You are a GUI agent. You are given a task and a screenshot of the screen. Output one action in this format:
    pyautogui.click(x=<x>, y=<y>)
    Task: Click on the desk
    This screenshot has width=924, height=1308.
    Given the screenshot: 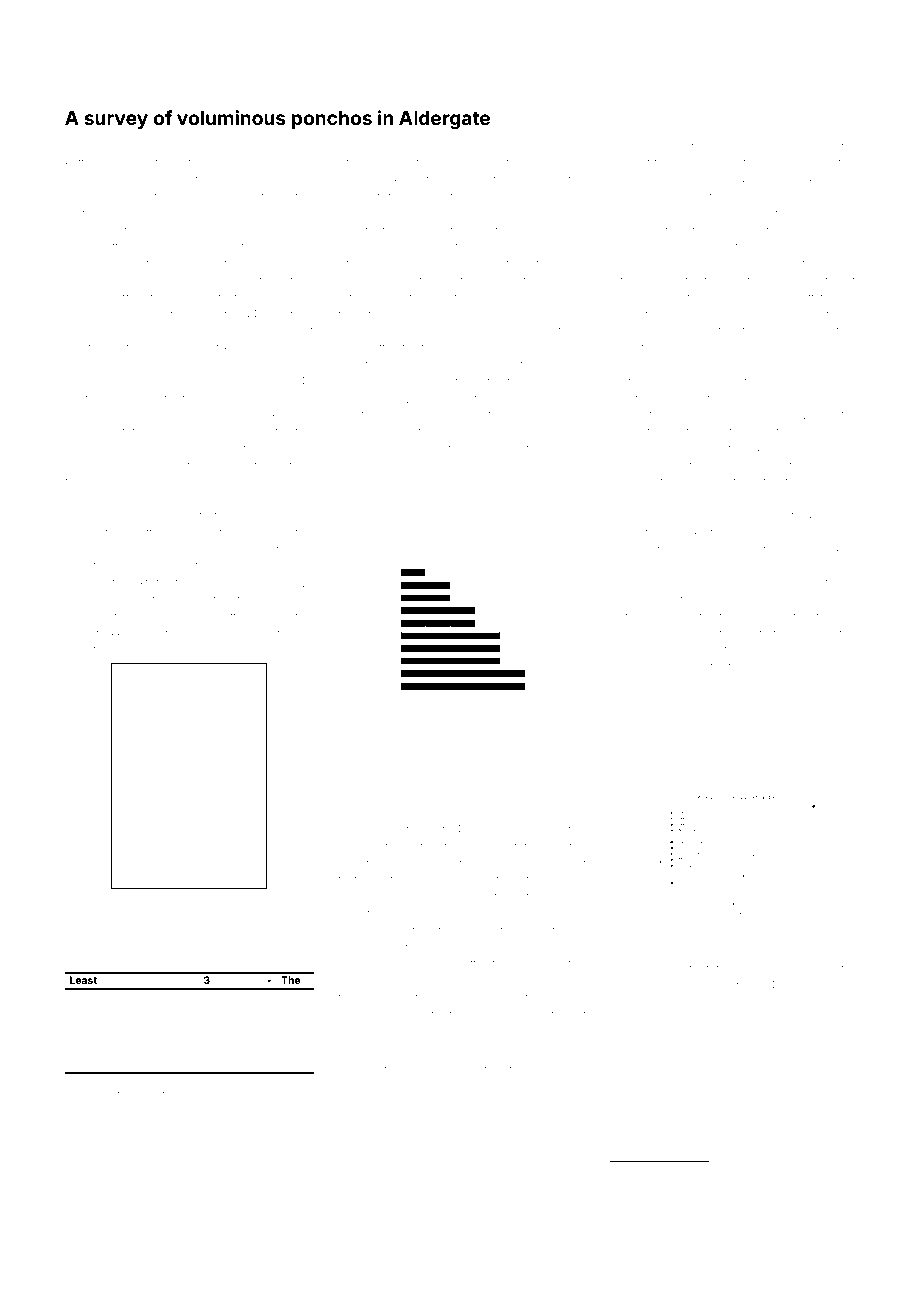 What is the action you would take?
    pyautogui.click(x=456, y=162)
